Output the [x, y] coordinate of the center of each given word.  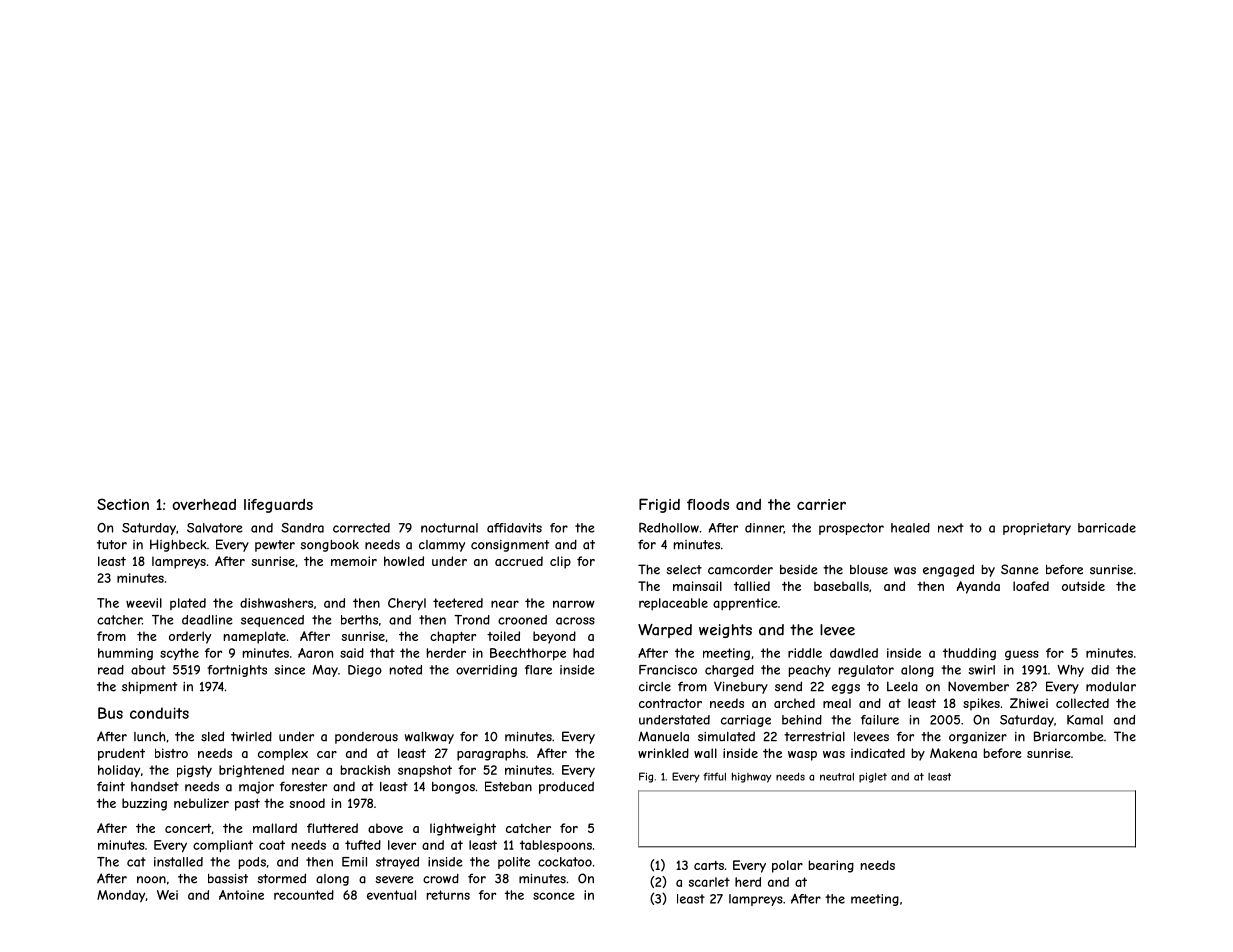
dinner [764, 528]
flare [538, 670]
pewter [275, 546]
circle [655, 687]
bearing [831, 866]
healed [910, 528]
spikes [981, 704]
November [978, 686]
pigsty [194, 771]
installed [178, 862]
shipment [149, 688]
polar [787, 866]
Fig [646, 777]
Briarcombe [1068, 736]
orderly [190, 637]
